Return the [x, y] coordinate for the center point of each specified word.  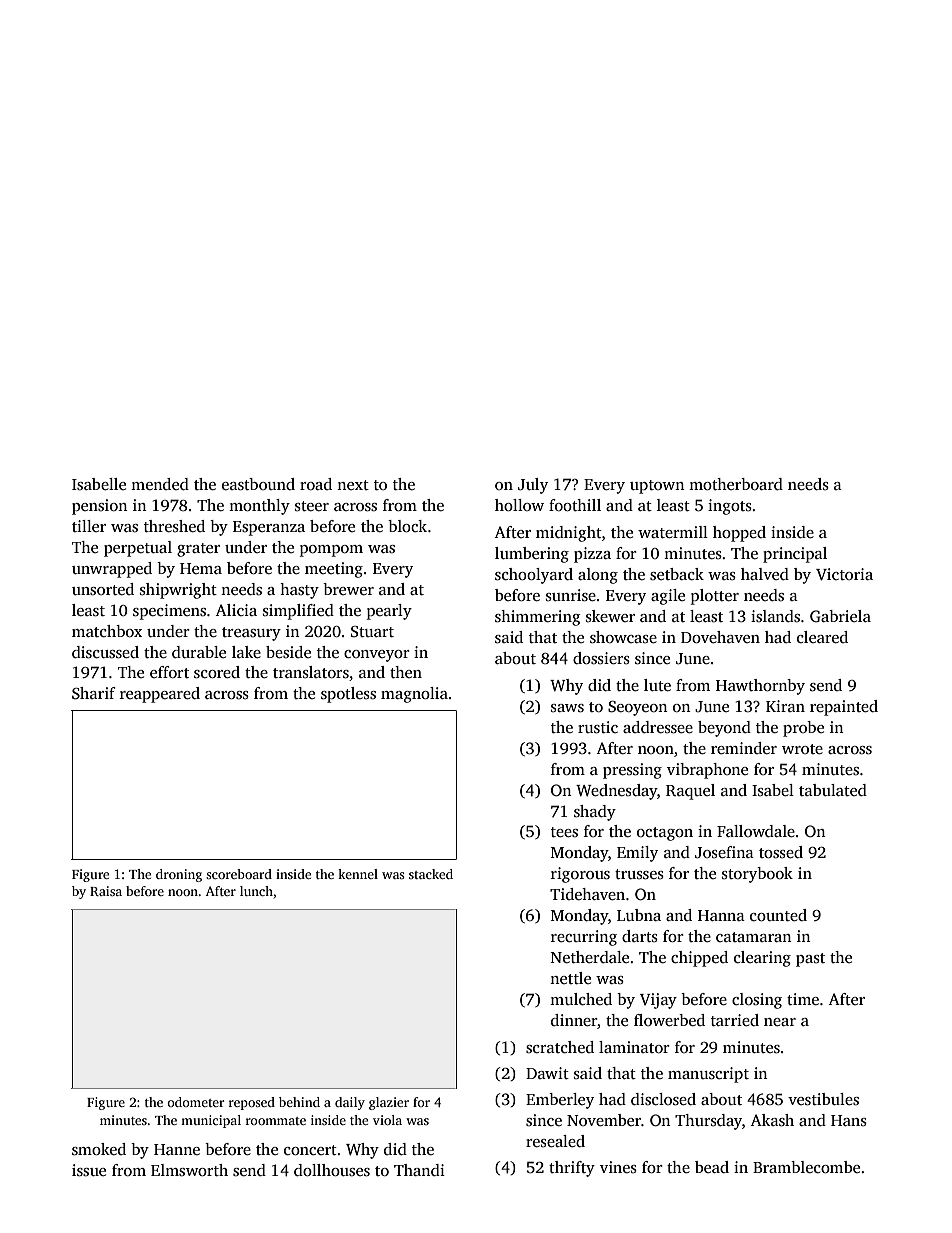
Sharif [94, 693]
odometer [195, 1102]
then [406, 672]
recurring [584, 938]
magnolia [414, 695]
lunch [256, 891]
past [810, 960]
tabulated [833, 790]
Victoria [844, 574]
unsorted [103, 589]
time [803, 999]
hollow [519, 505]
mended [160, 484]
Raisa [106, 891]
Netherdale [589, 957]
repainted [844, 708]
